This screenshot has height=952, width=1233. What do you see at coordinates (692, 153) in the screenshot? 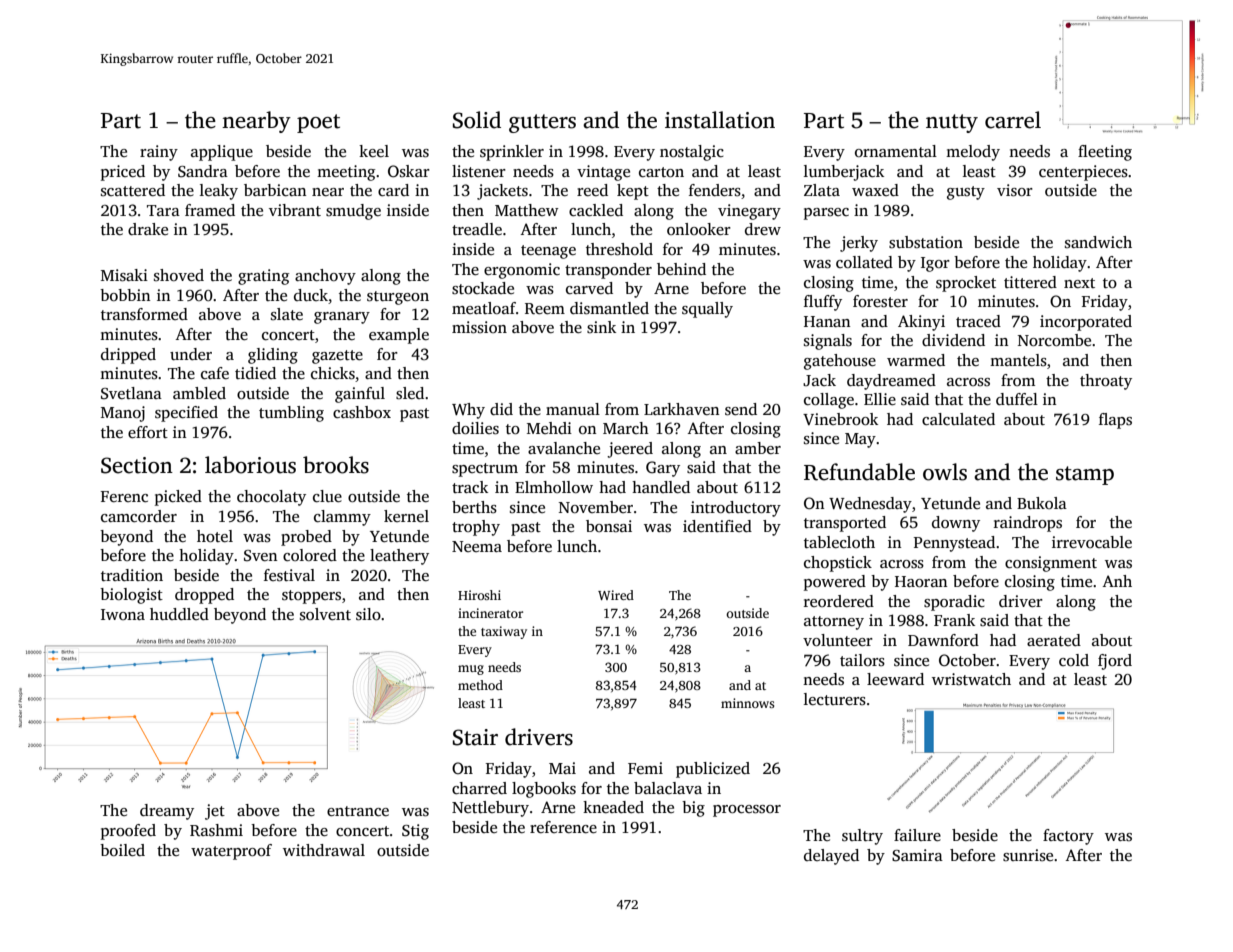
I see `nostalgic` at bounding box center [692, 153].
